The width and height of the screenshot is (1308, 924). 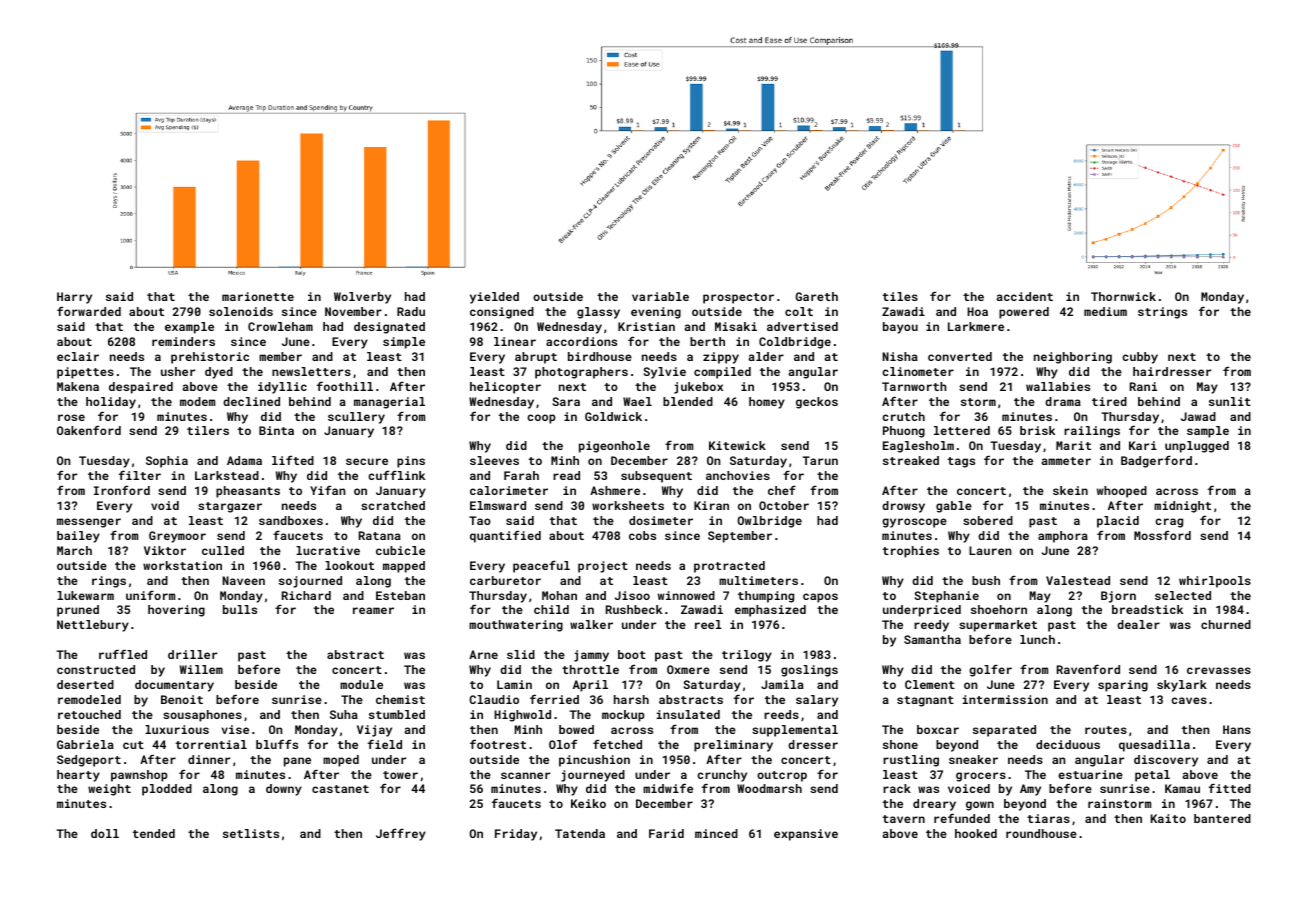 I want to click on journeyed, so click(x=593, y=776).
